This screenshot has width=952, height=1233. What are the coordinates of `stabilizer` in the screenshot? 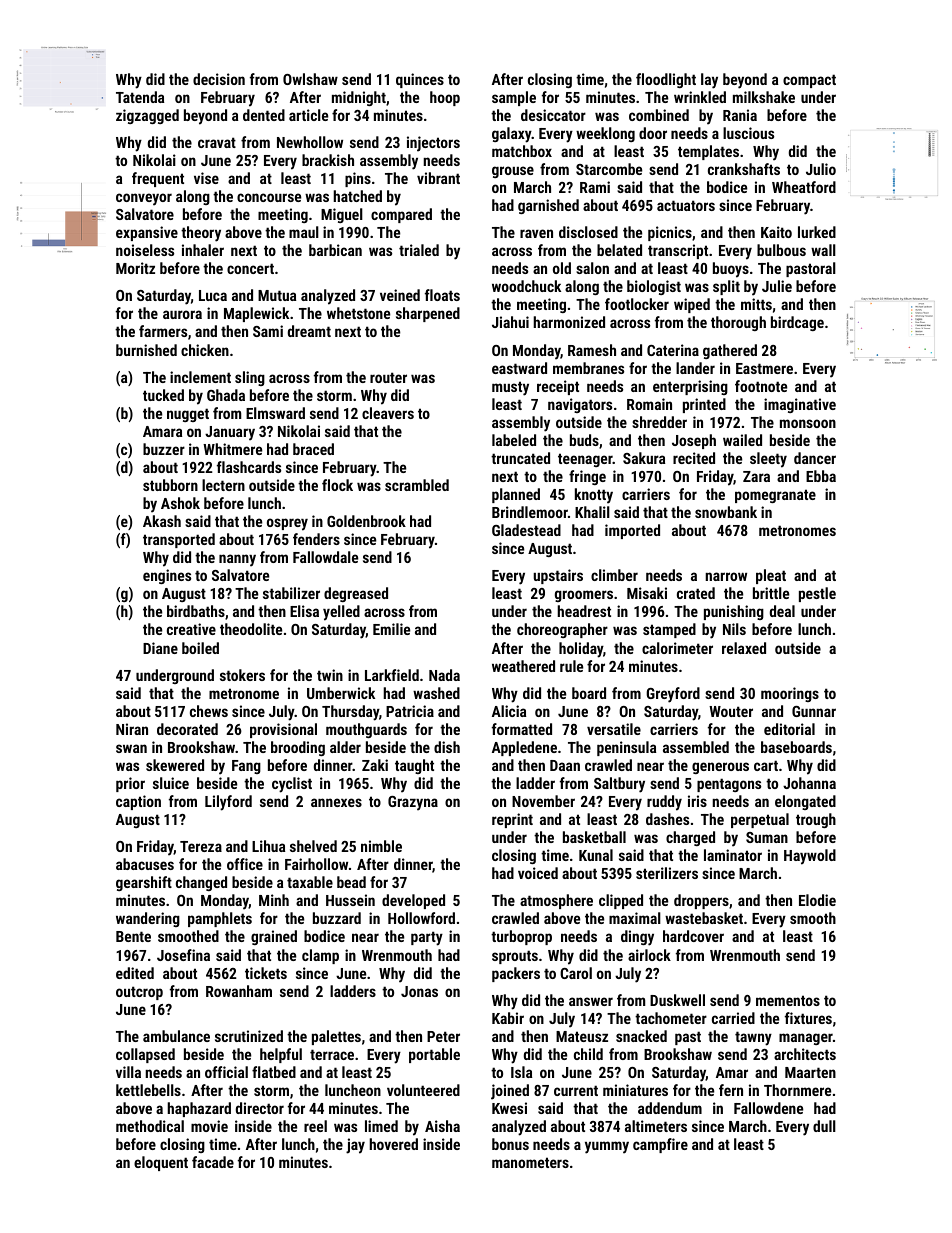 It's located at (291, 593).
